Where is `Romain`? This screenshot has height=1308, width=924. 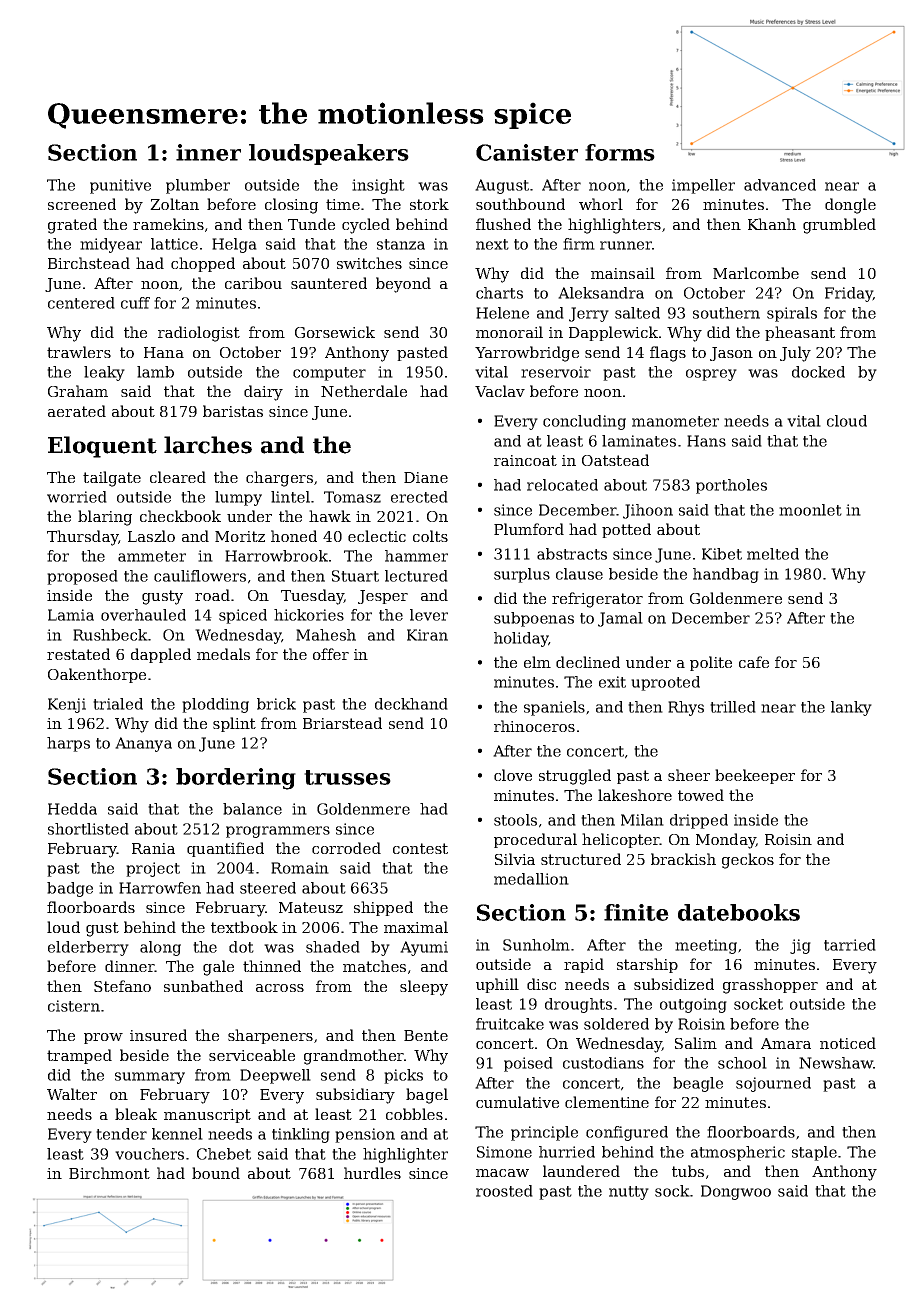 Romain is located at coordinates (300, 868).
